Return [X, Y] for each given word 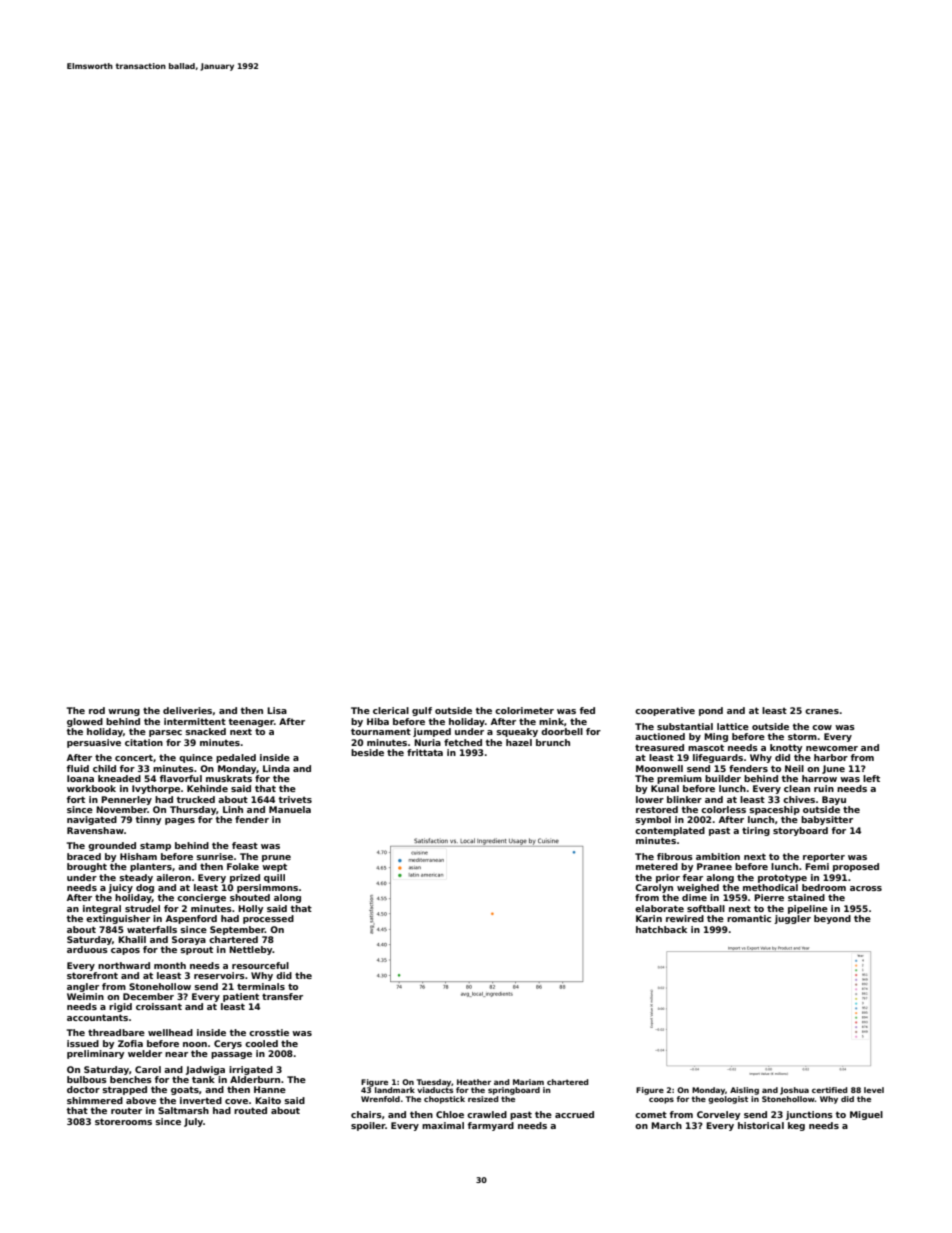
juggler [792, 919]
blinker [684, 799]
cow [822, 727]
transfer [282, 996]
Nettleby [251, 950]
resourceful [260, 965]
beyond [832, 919]
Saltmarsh [183, 1110]
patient [241, 997]
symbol [653, 820]
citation [144, 742]
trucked [195, 799]
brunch [553, 742]
